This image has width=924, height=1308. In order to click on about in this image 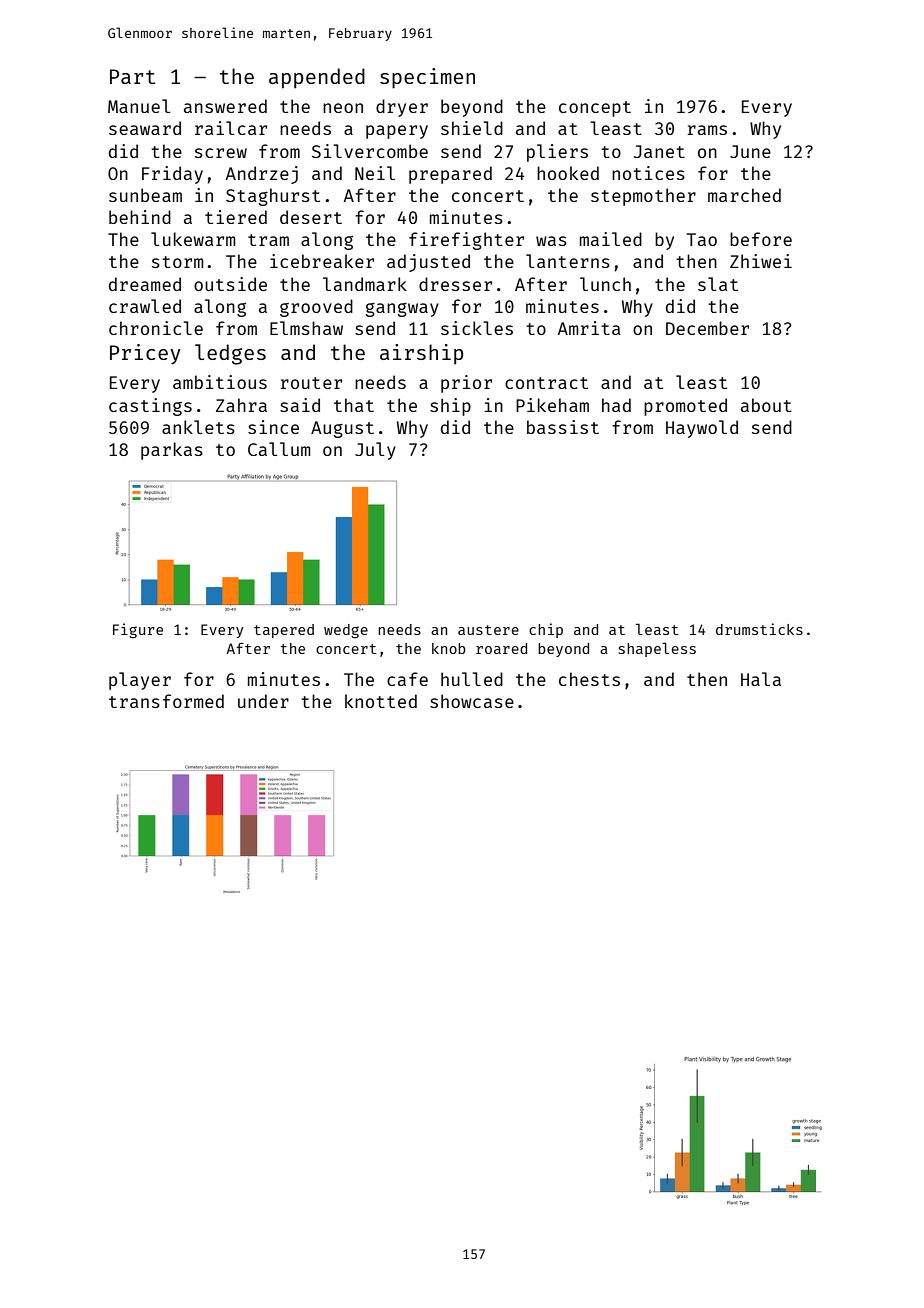, I will do `click(766, 405)`.
